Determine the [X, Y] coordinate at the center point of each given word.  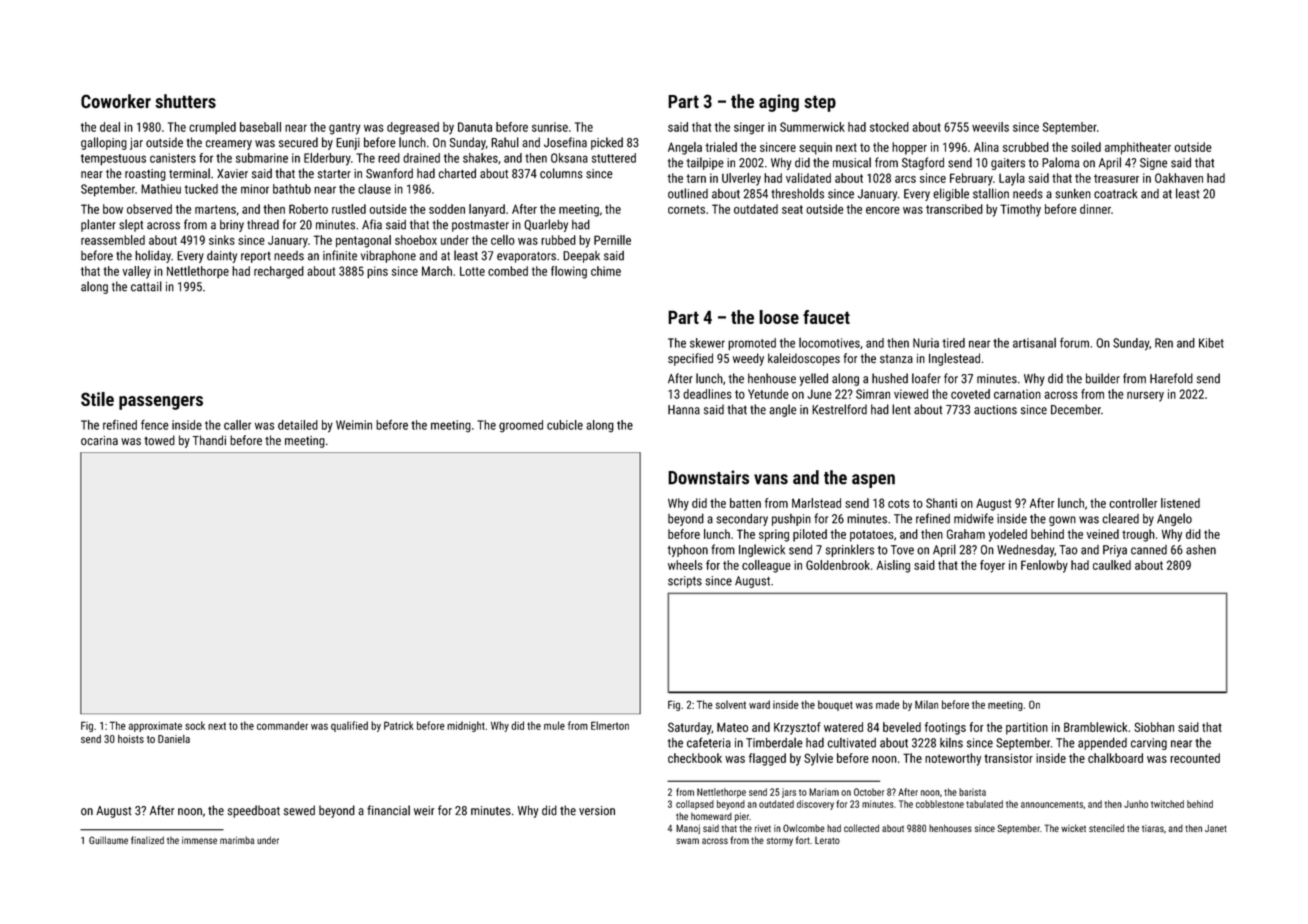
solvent [731, 704]
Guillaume [108, 840]
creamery [229, 145]
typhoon [688, 550]
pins [377, 272]
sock [195, 725]
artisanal [1034, 343]
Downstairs [708, 477]
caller [237, 425]
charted [457, 173]
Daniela [174, 739]
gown [1062, 521]
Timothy [1020, 210]
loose [779, 317]
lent [901, 409]
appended [1102, 743]
